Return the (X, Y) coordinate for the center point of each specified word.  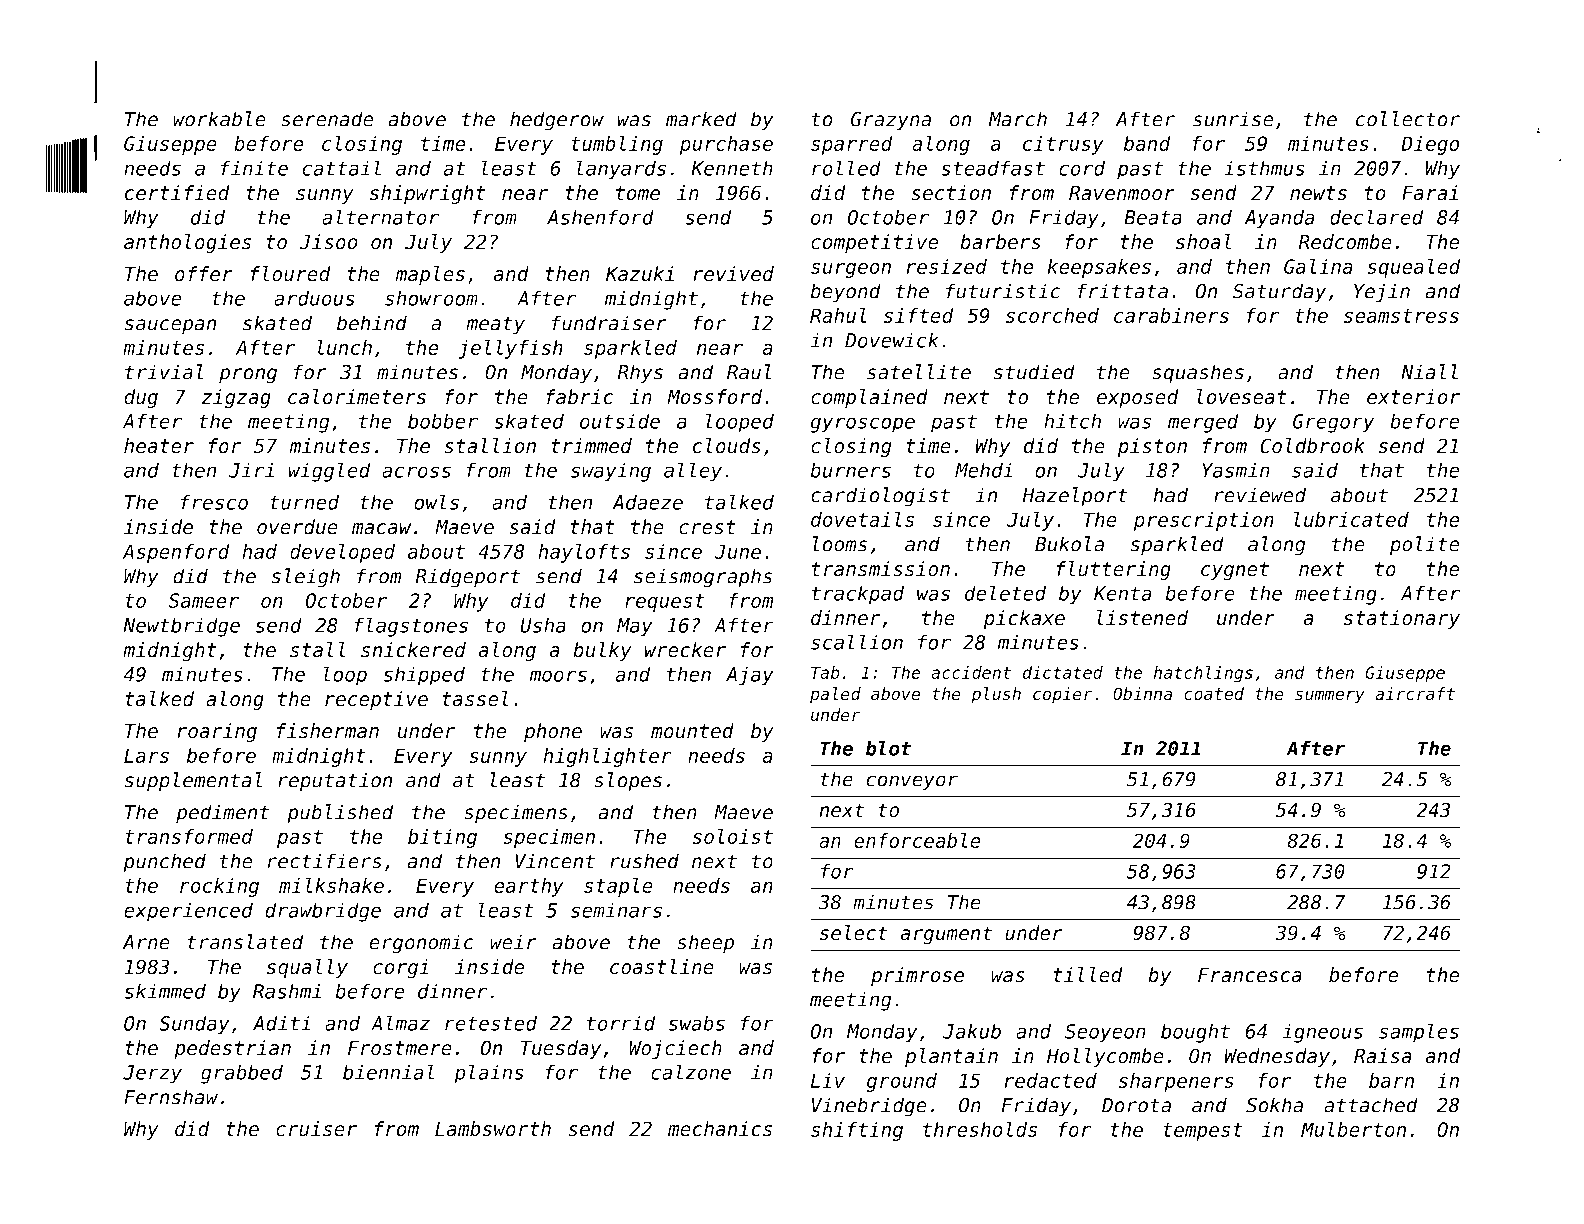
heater (159, 446)
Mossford (714, 397)
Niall (1429, 372)
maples (430, 275)
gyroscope (862, 425)
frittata (1123, 291)
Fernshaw (171, 1097)
